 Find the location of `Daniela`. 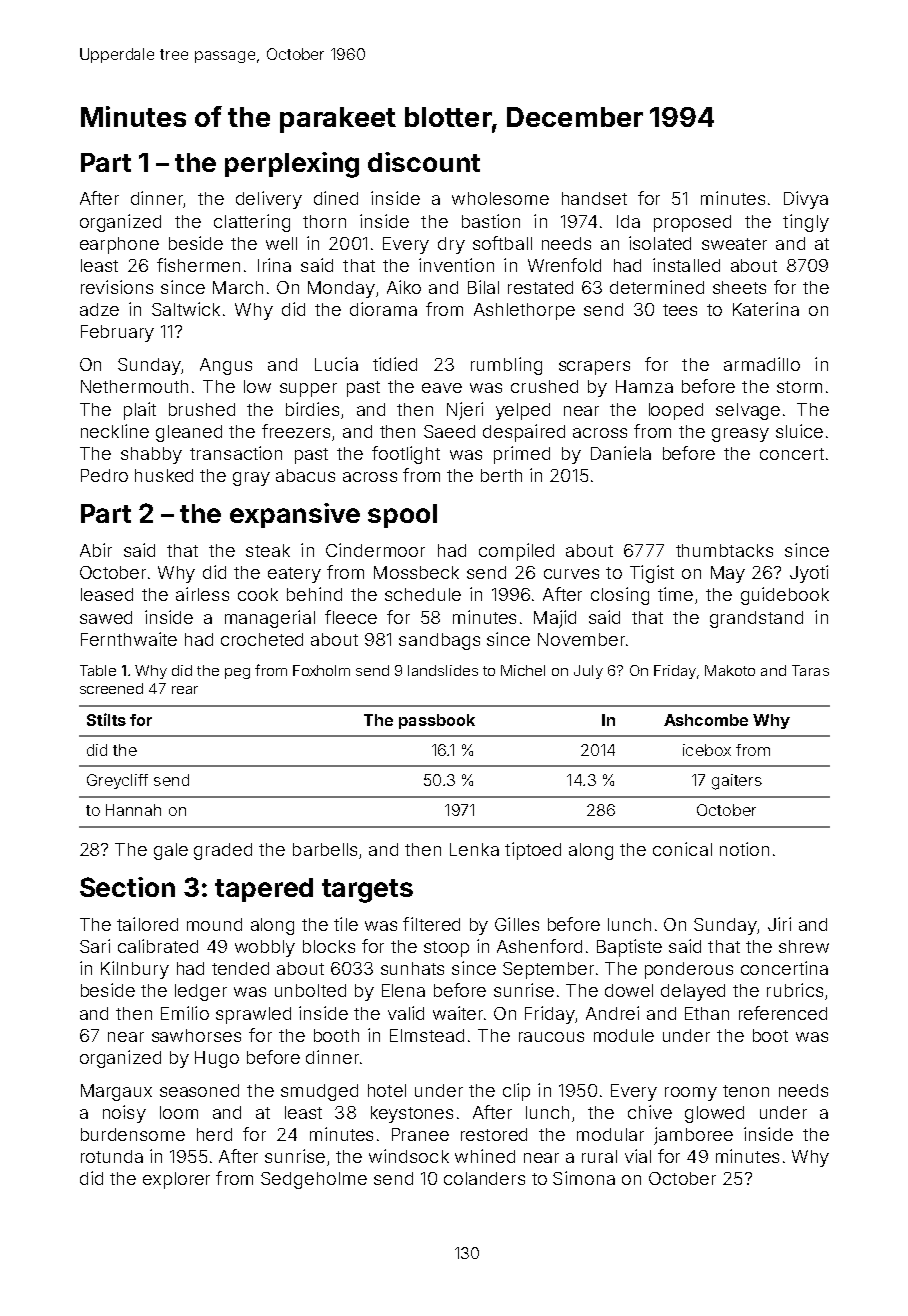

Daniela is located at coordinates (621, 453).
